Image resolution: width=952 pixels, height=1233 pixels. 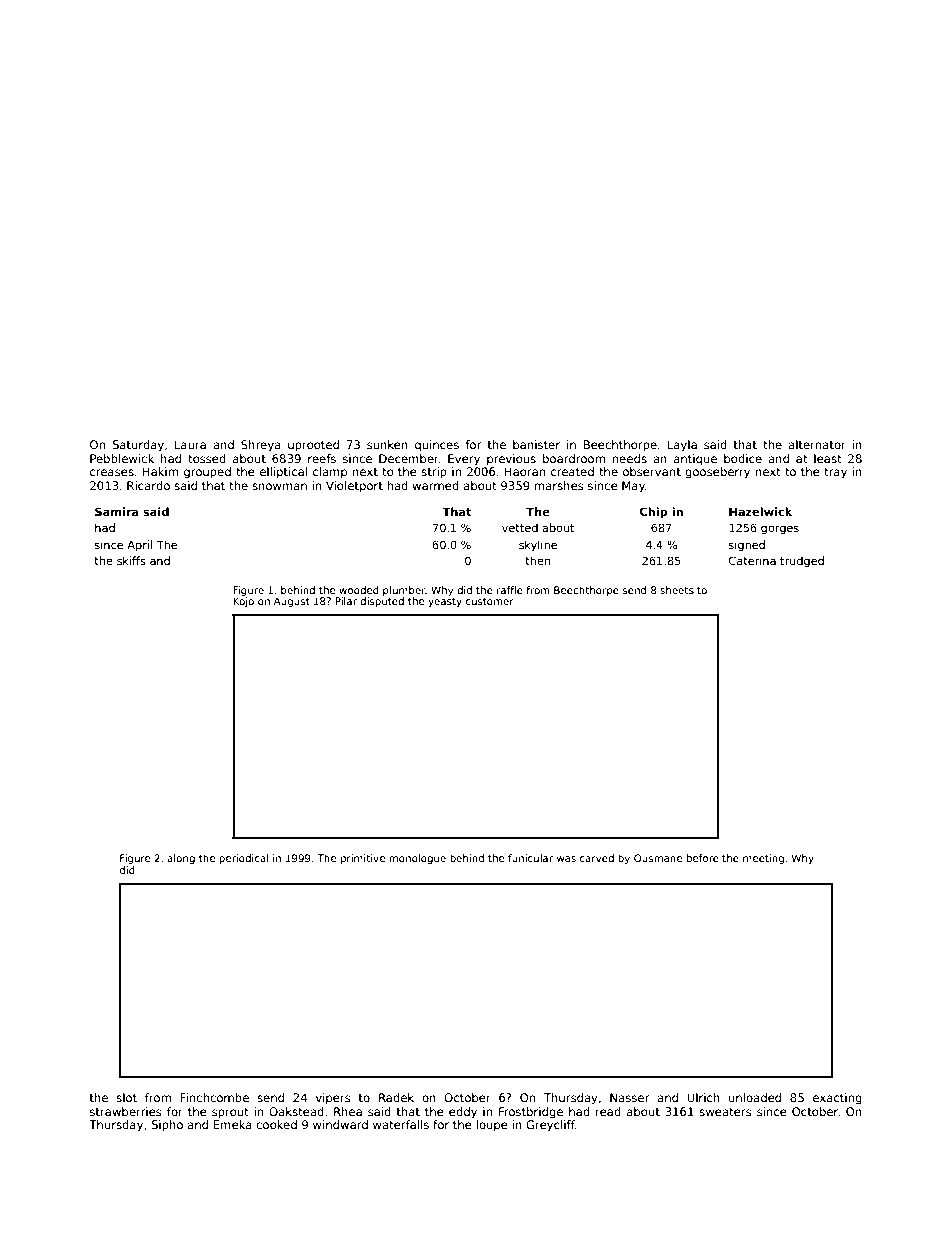 What do you see at coordinates (363, 859) in the document?
I see `primitive` at bounding box center [363, 859].
